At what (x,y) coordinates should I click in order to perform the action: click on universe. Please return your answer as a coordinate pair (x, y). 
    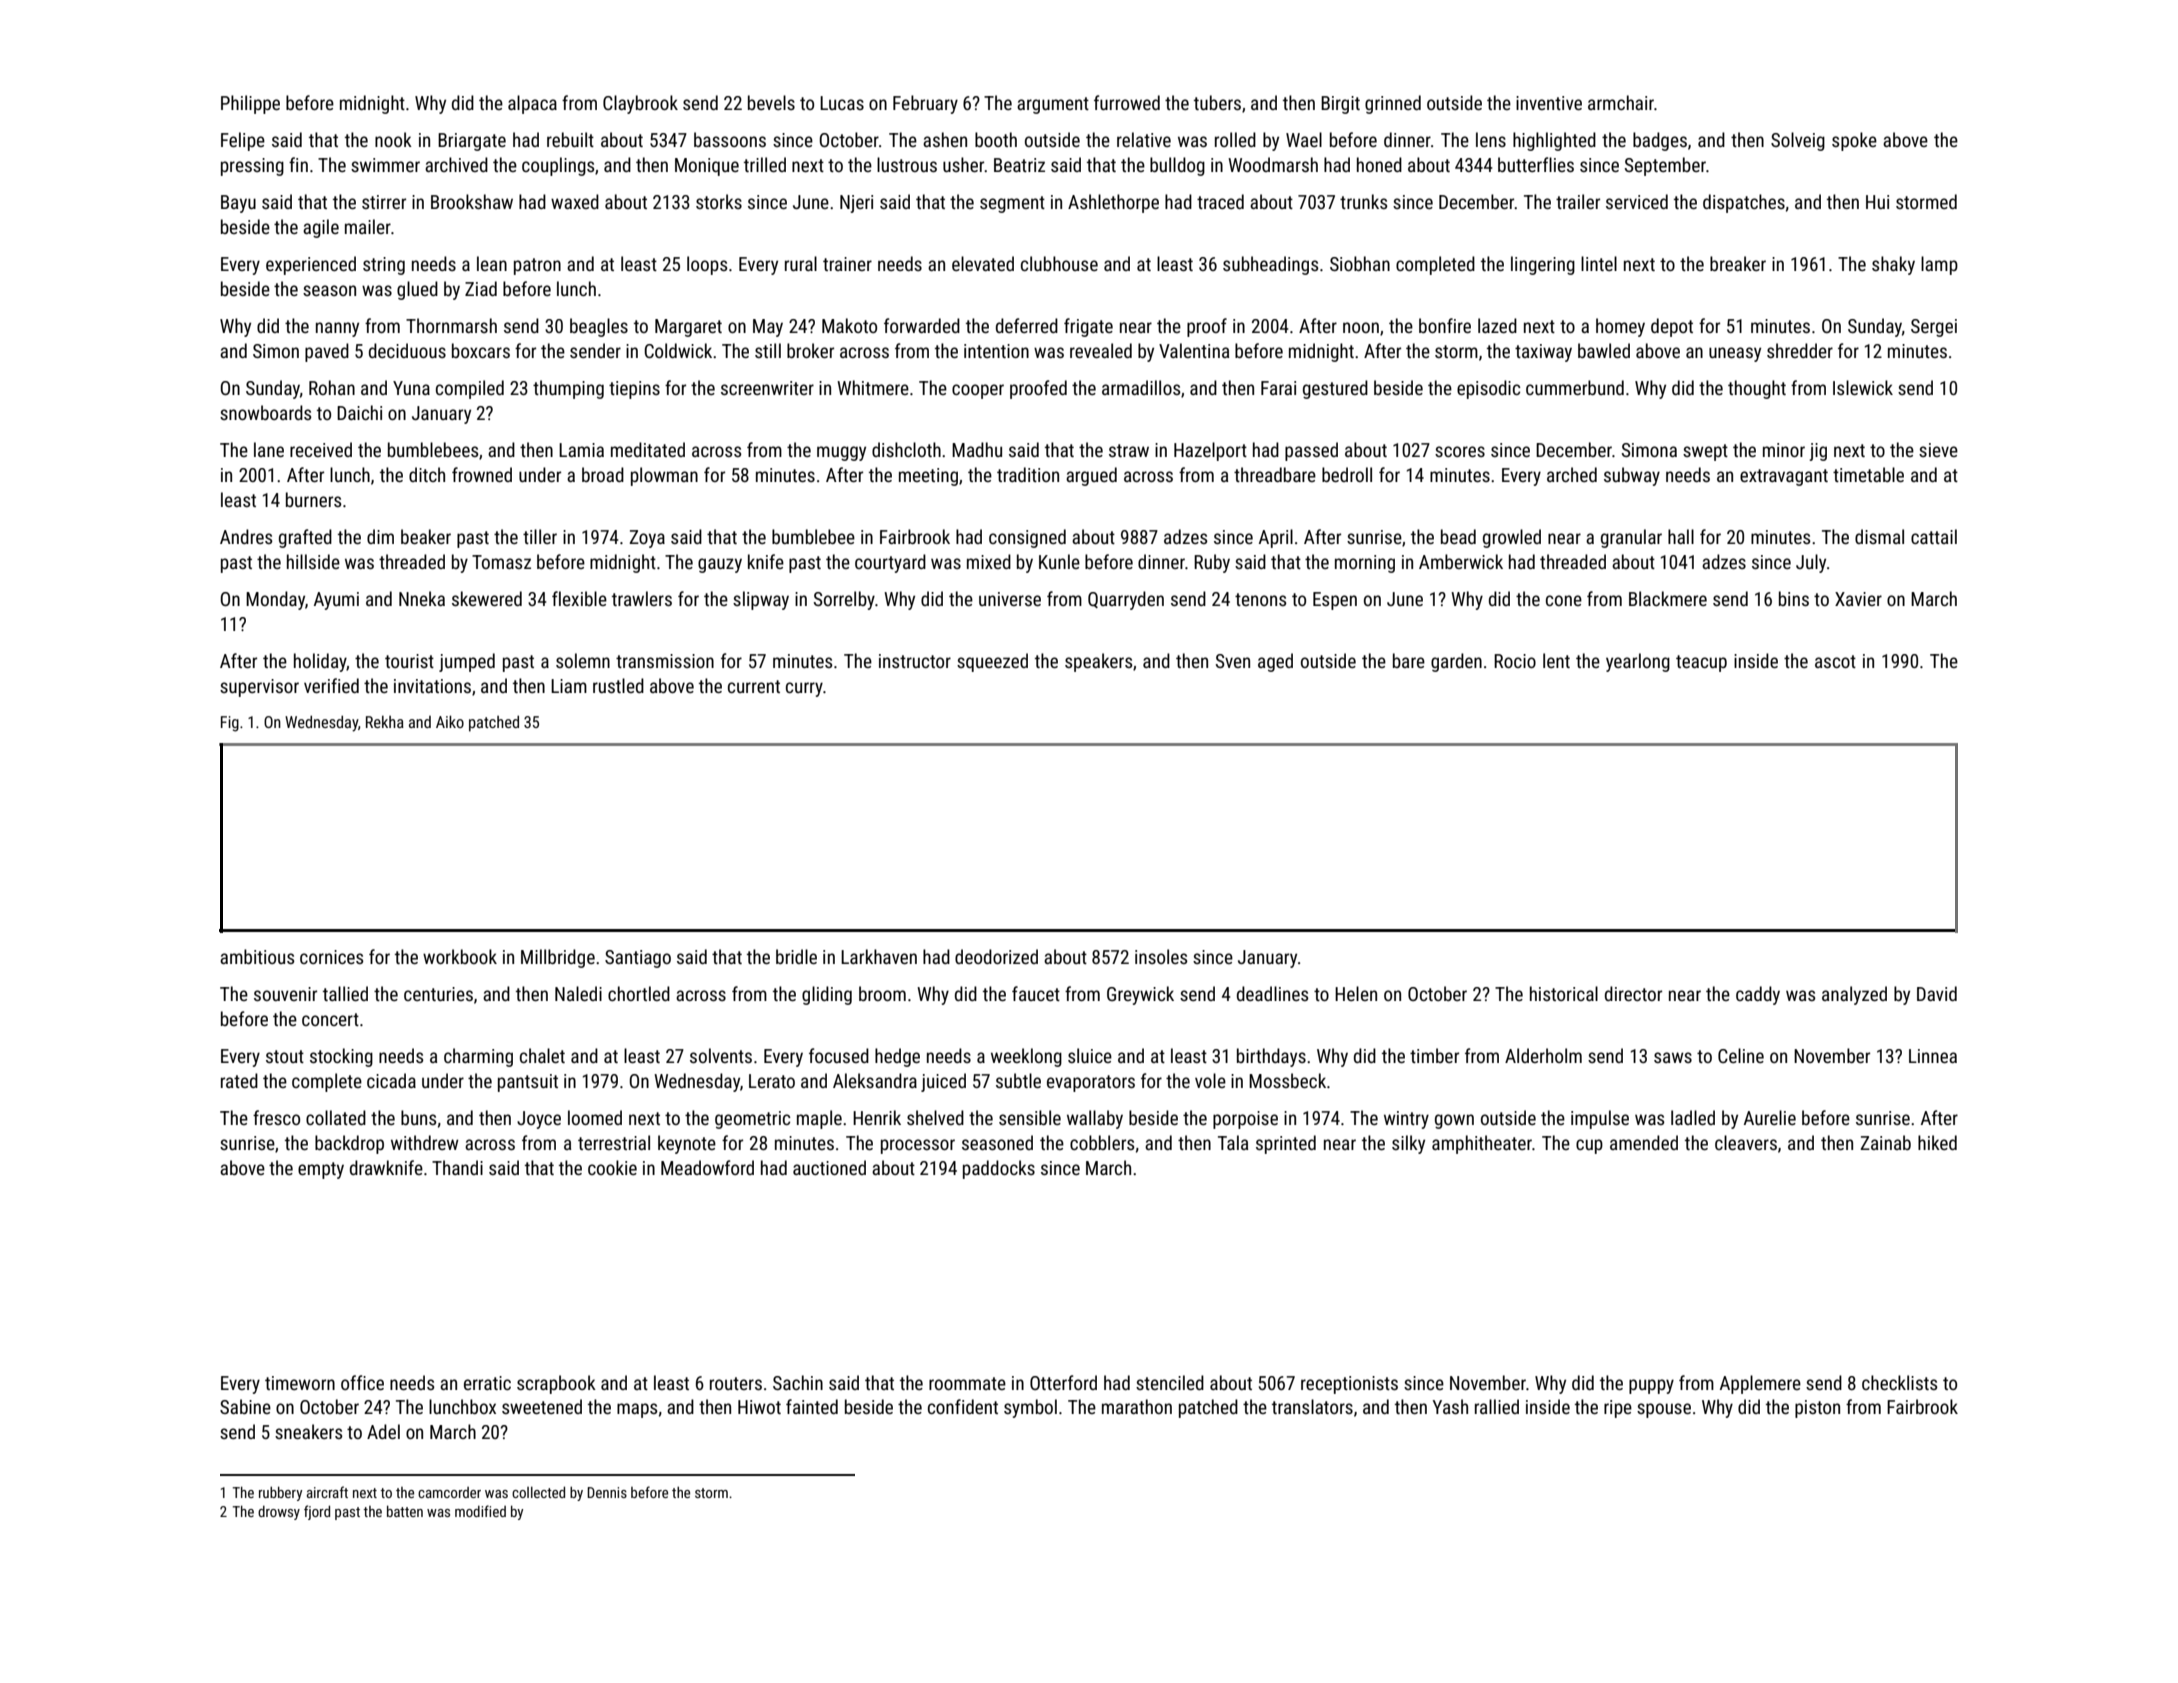
    Looking at the image, I should click on (1010, 599).
